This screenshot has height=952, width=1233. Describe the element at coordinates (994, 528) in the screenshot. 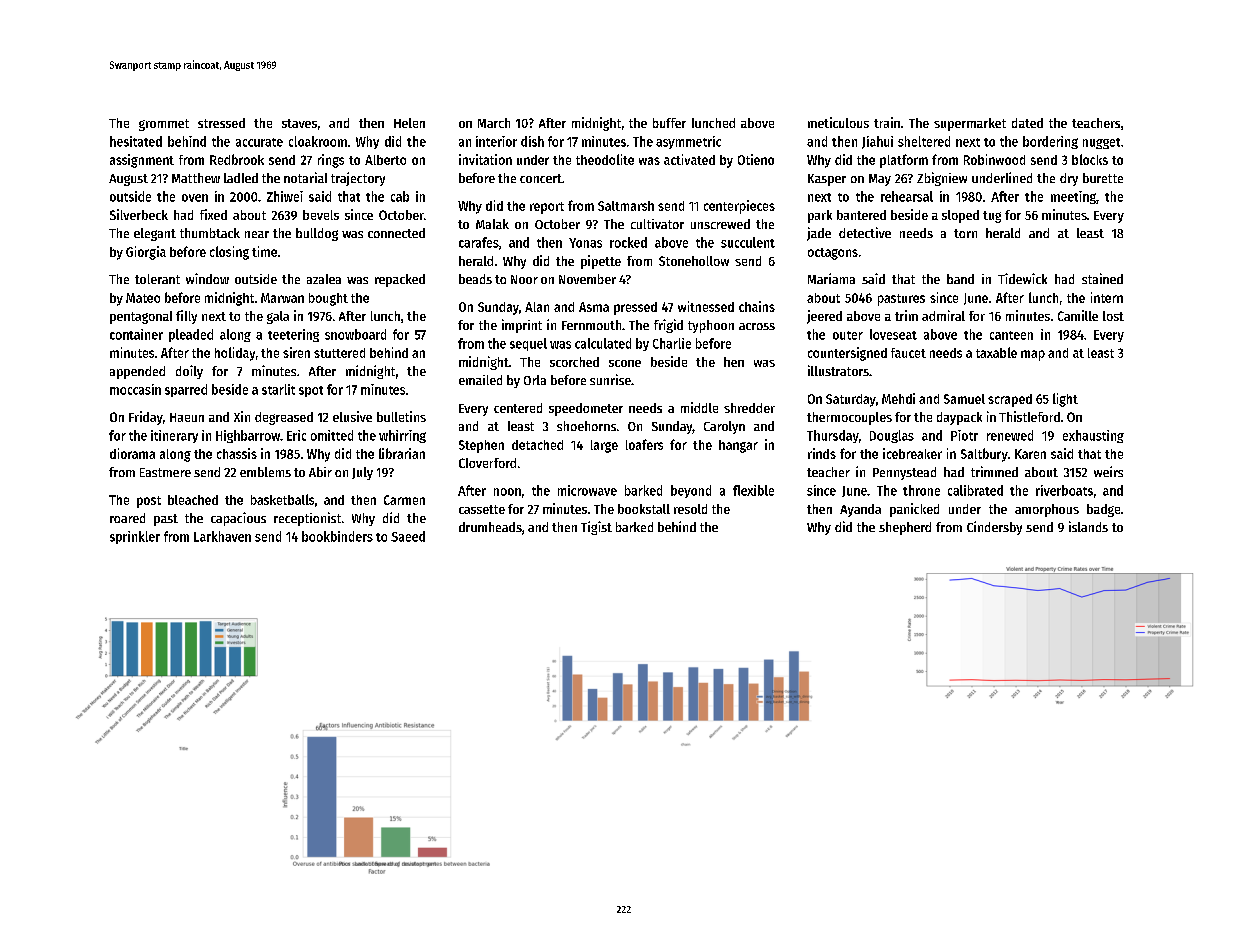

I see `Cindersby` at that location.
